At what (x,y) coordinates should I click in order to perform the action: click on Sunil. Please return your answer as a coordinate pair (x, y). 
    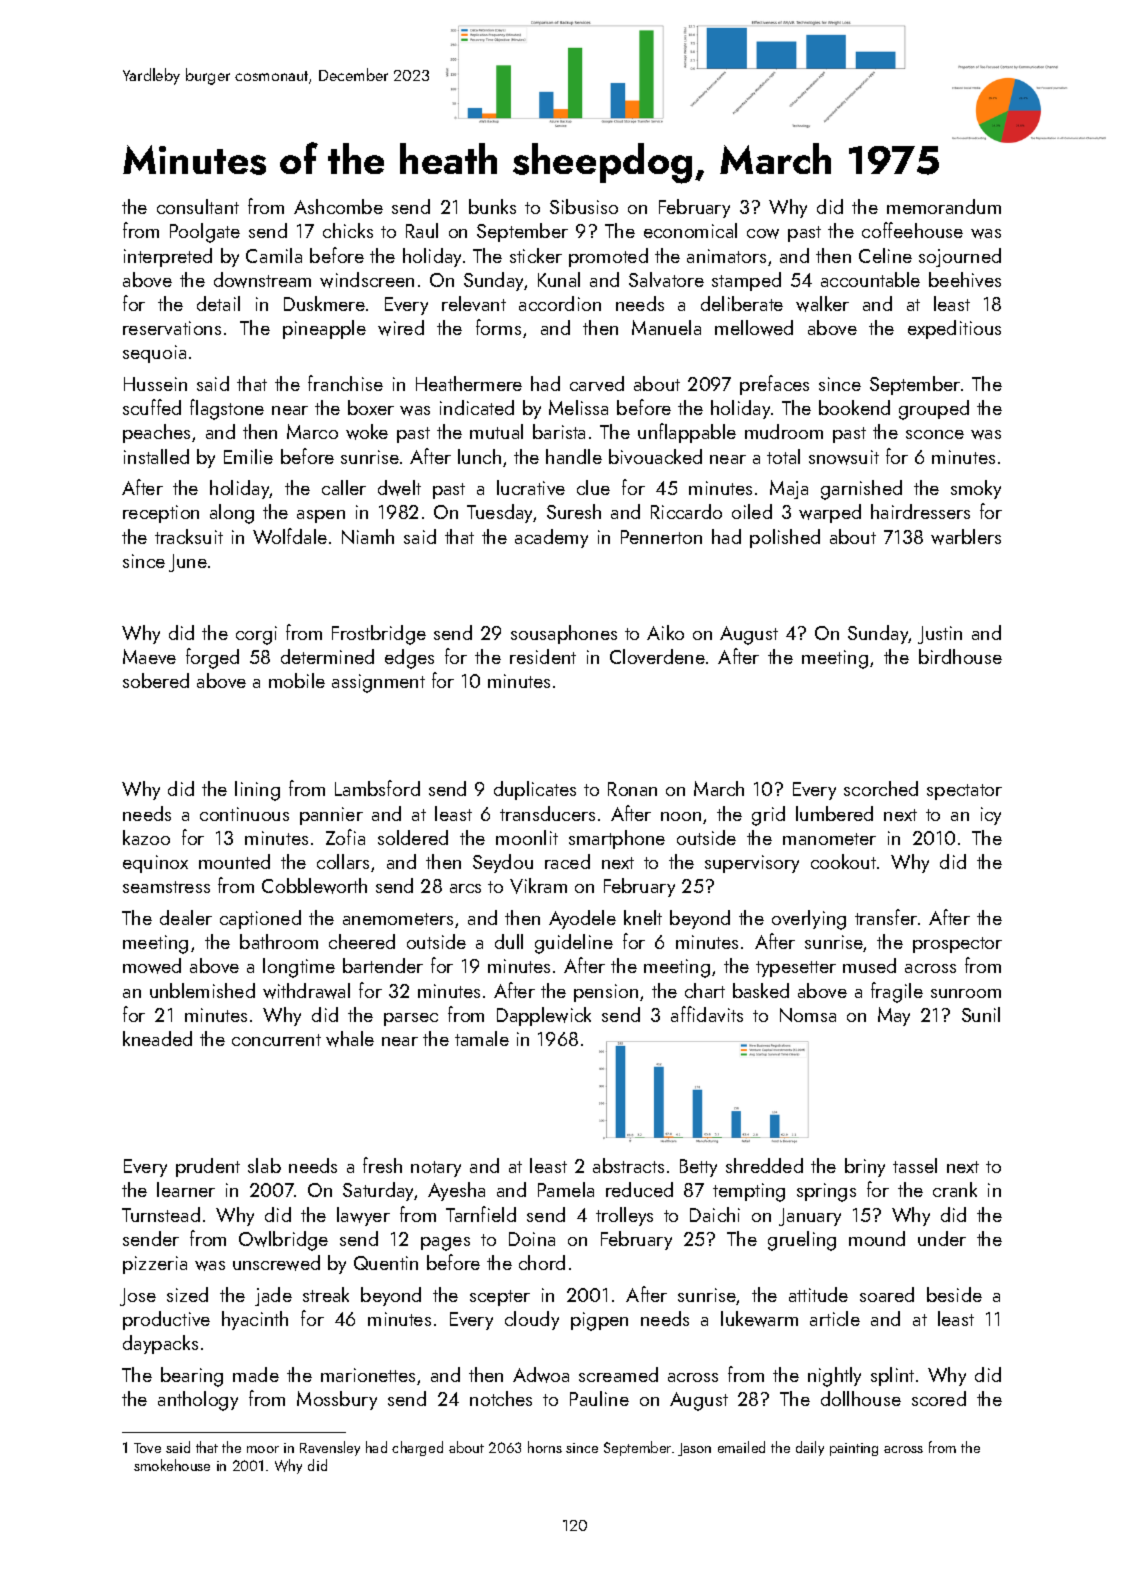
    Looking at the image, I should click on (981, 1014).
